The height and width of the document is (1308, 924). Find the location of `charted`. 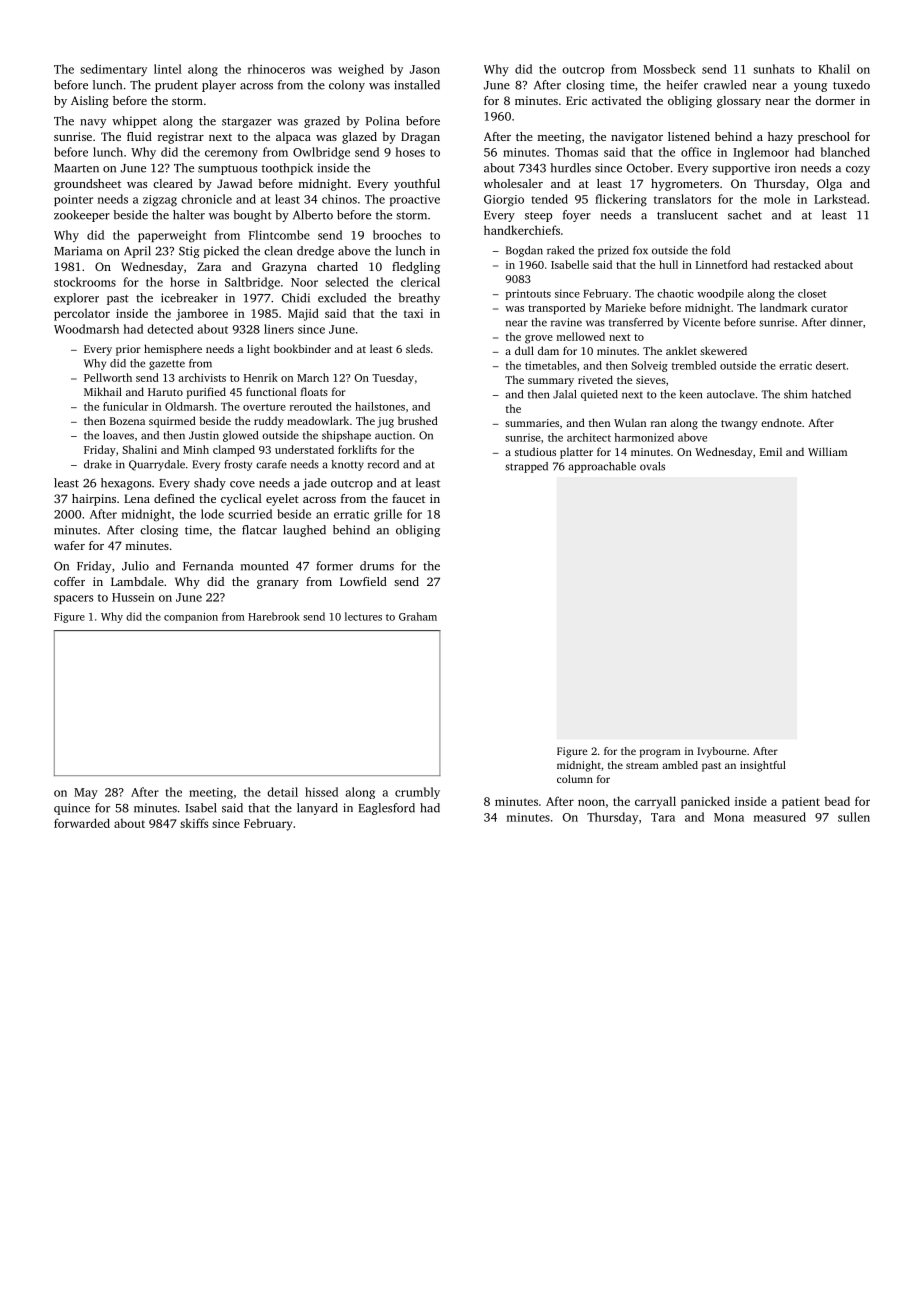

charted is located at coordinates (337, 266).
